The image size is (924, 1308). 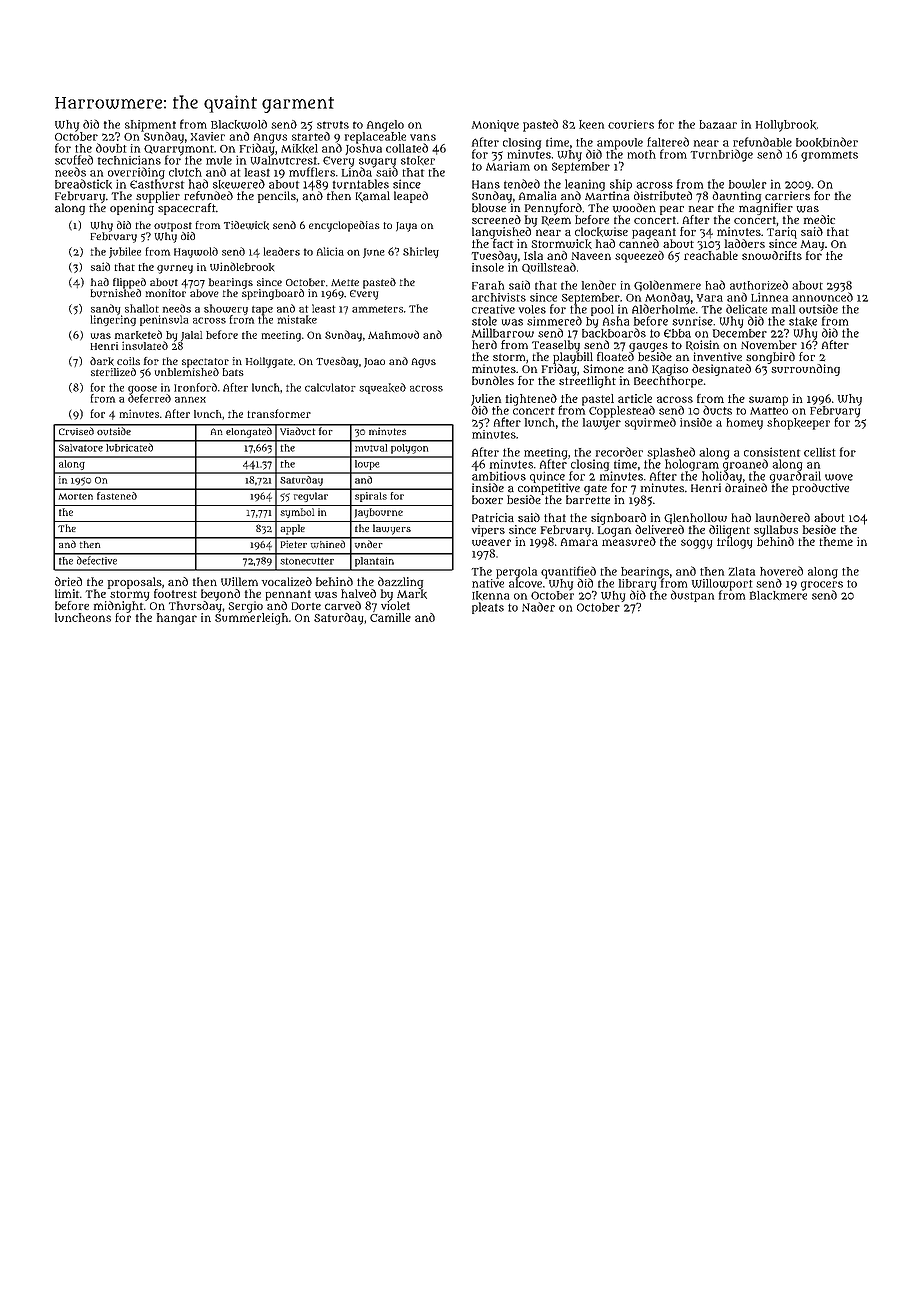 I want to click on shopkeeper, so click(x=798, y=424).
